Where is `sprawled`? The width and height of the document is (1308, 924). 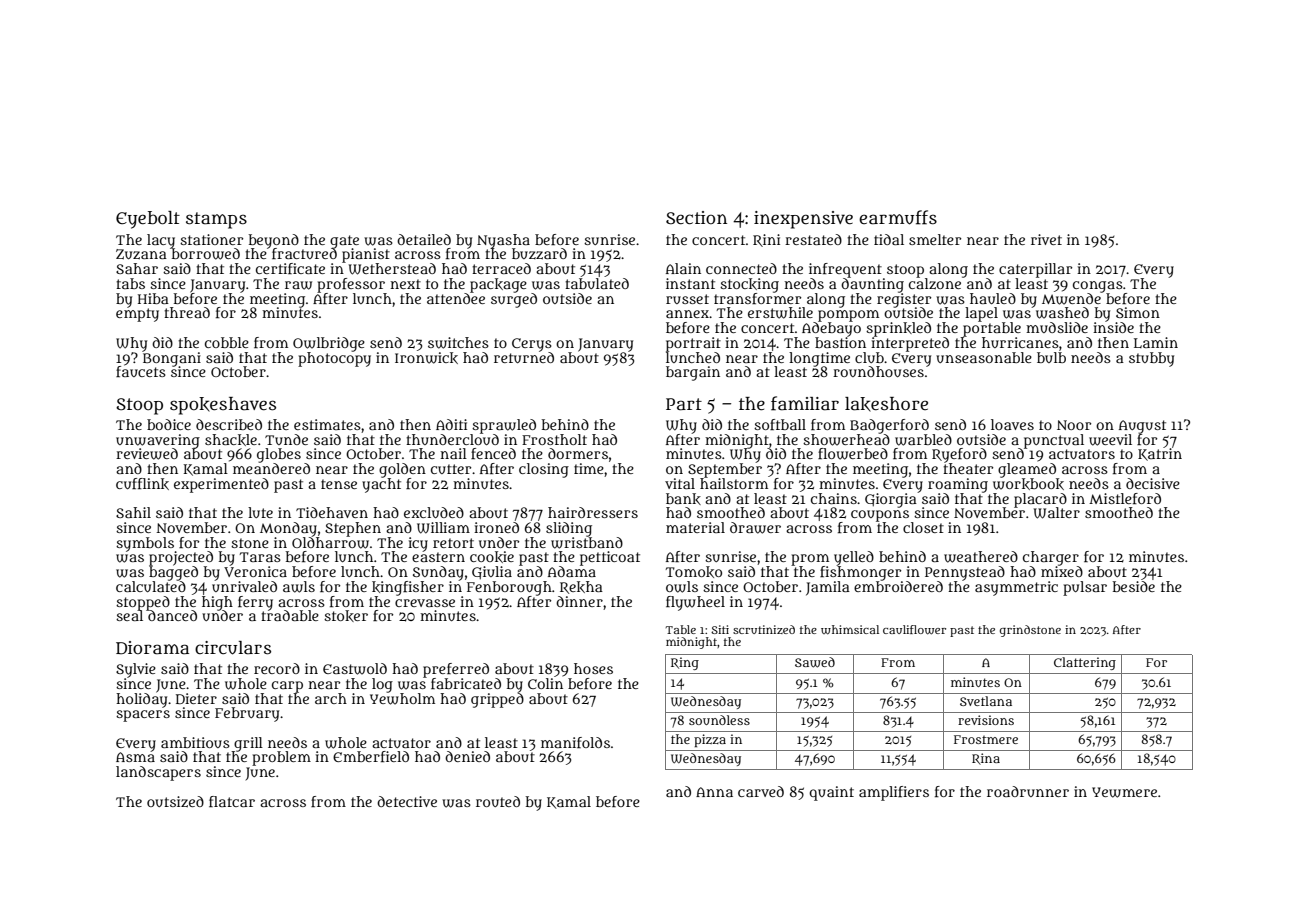
sprawled is located at coordinates (504, 426).
